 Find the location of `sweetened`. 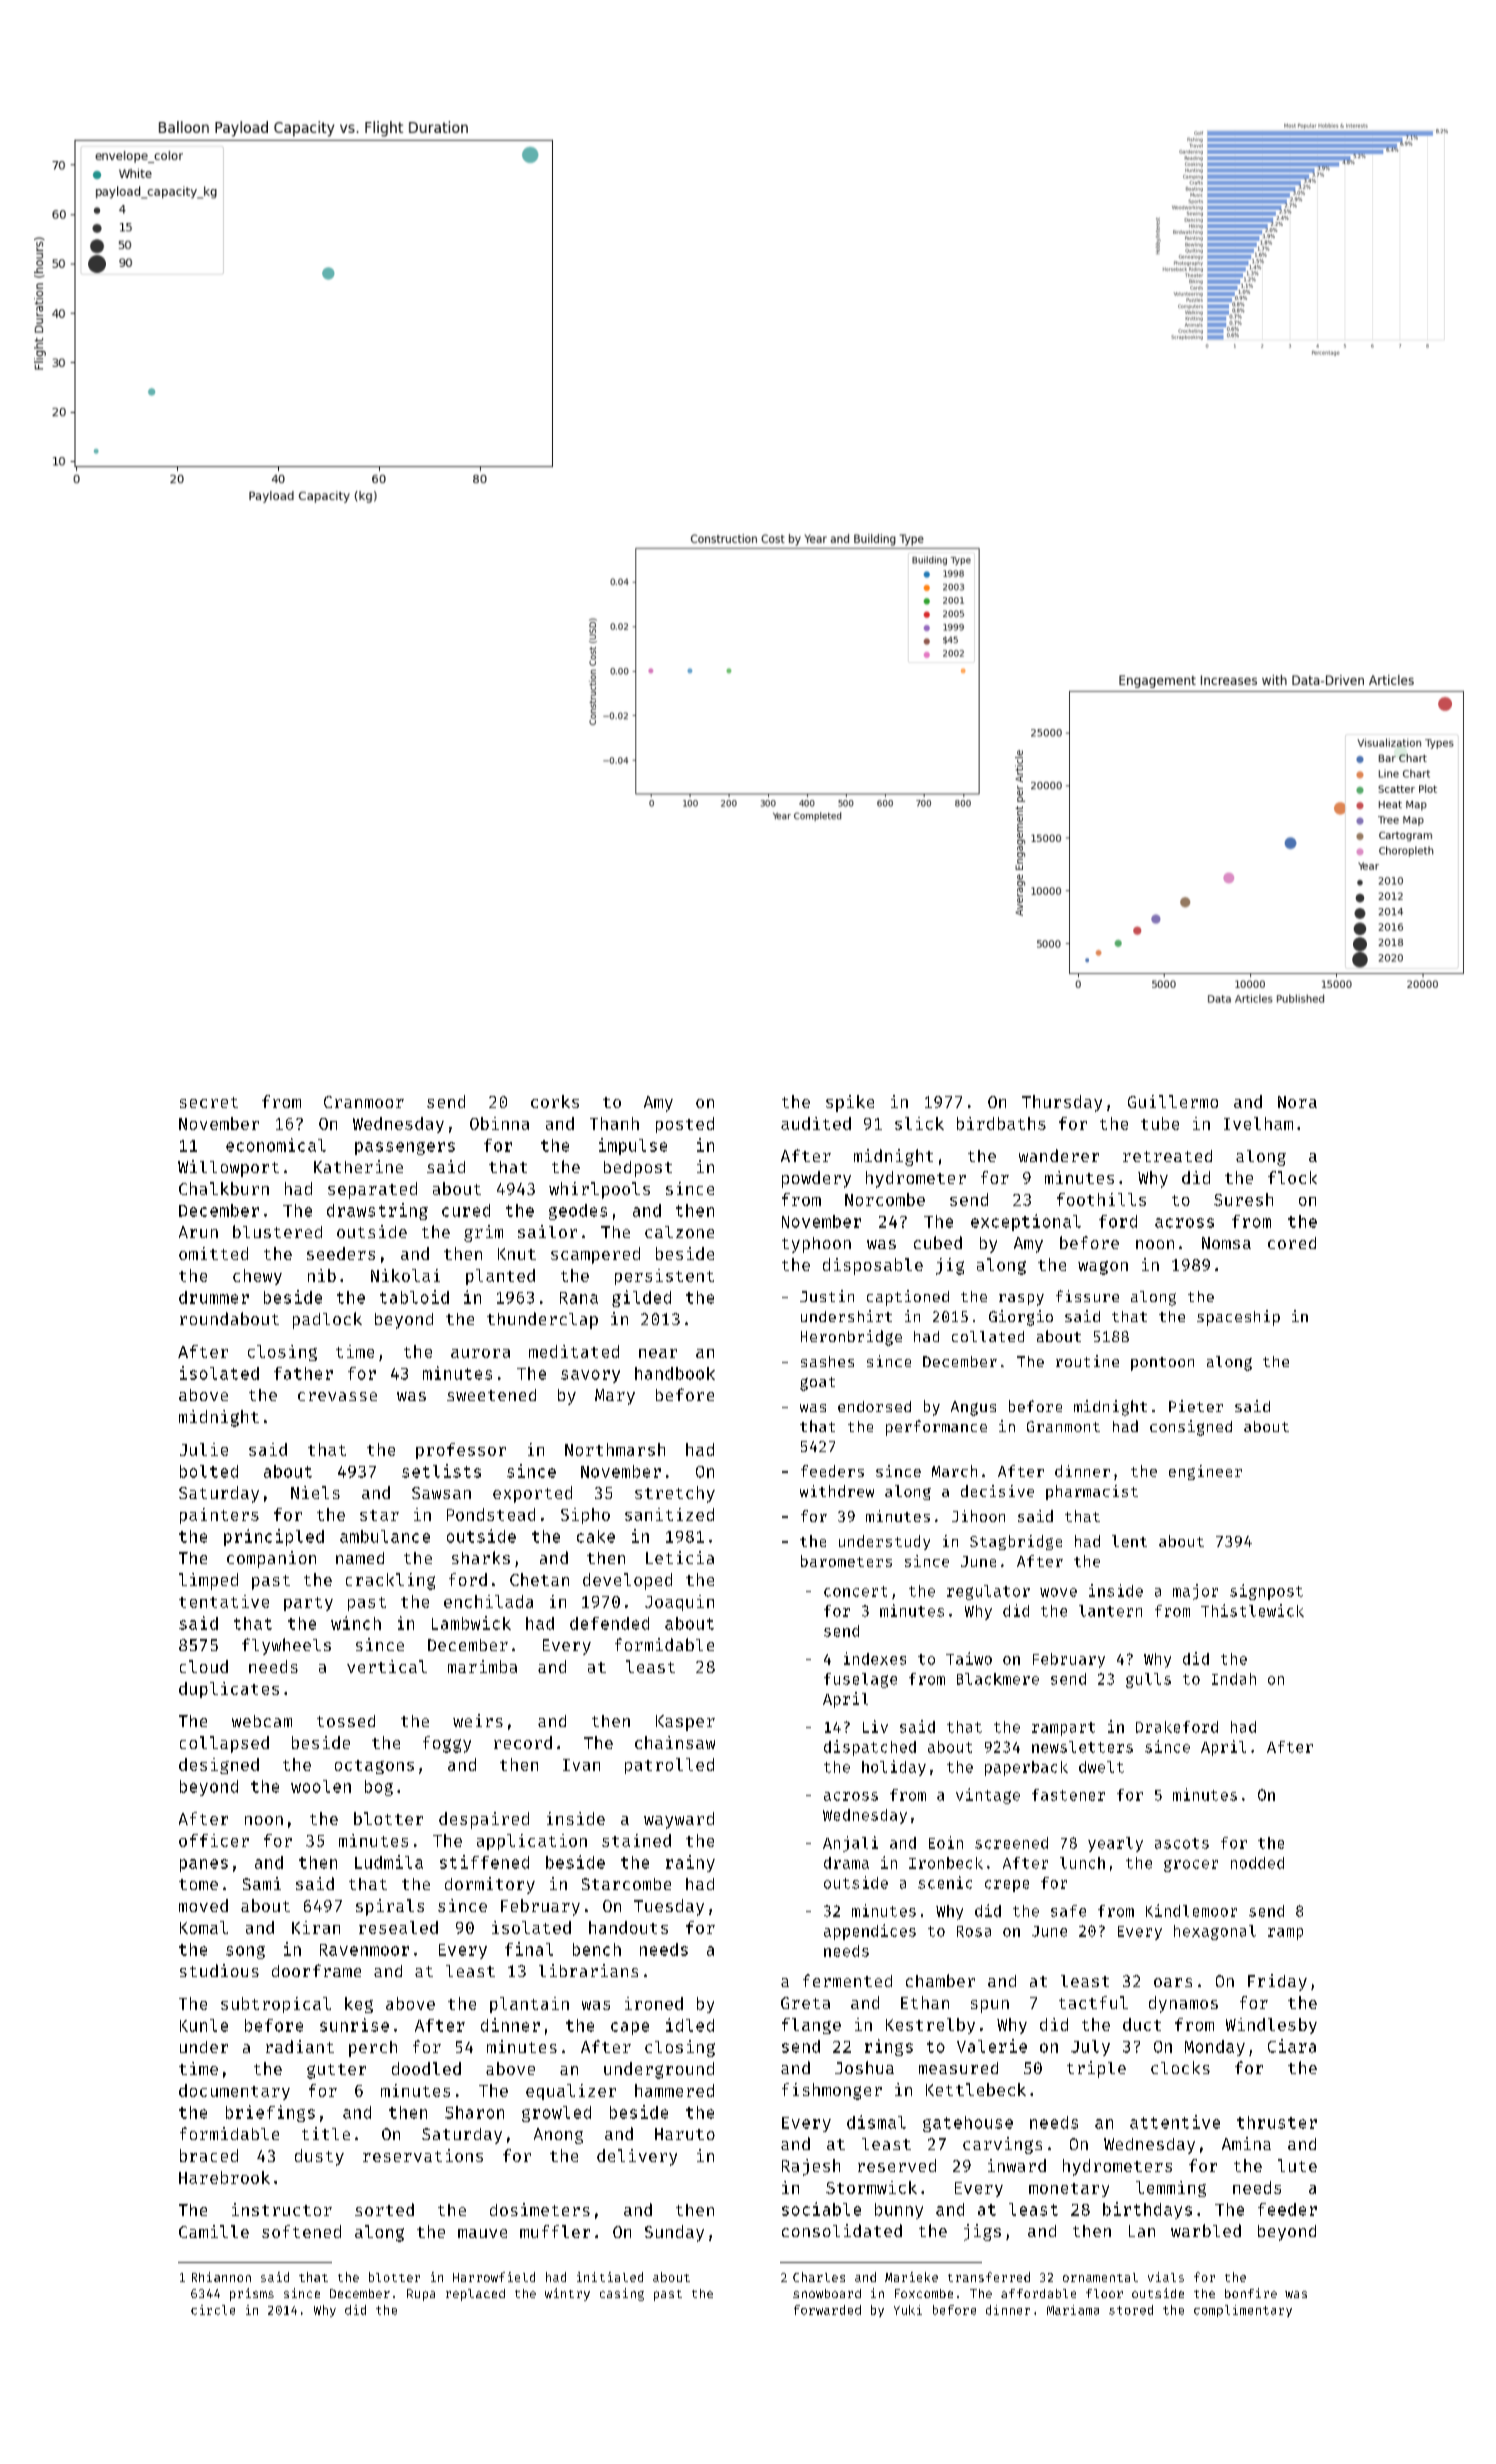

sweetened is located at coordinates (491, 1395).
